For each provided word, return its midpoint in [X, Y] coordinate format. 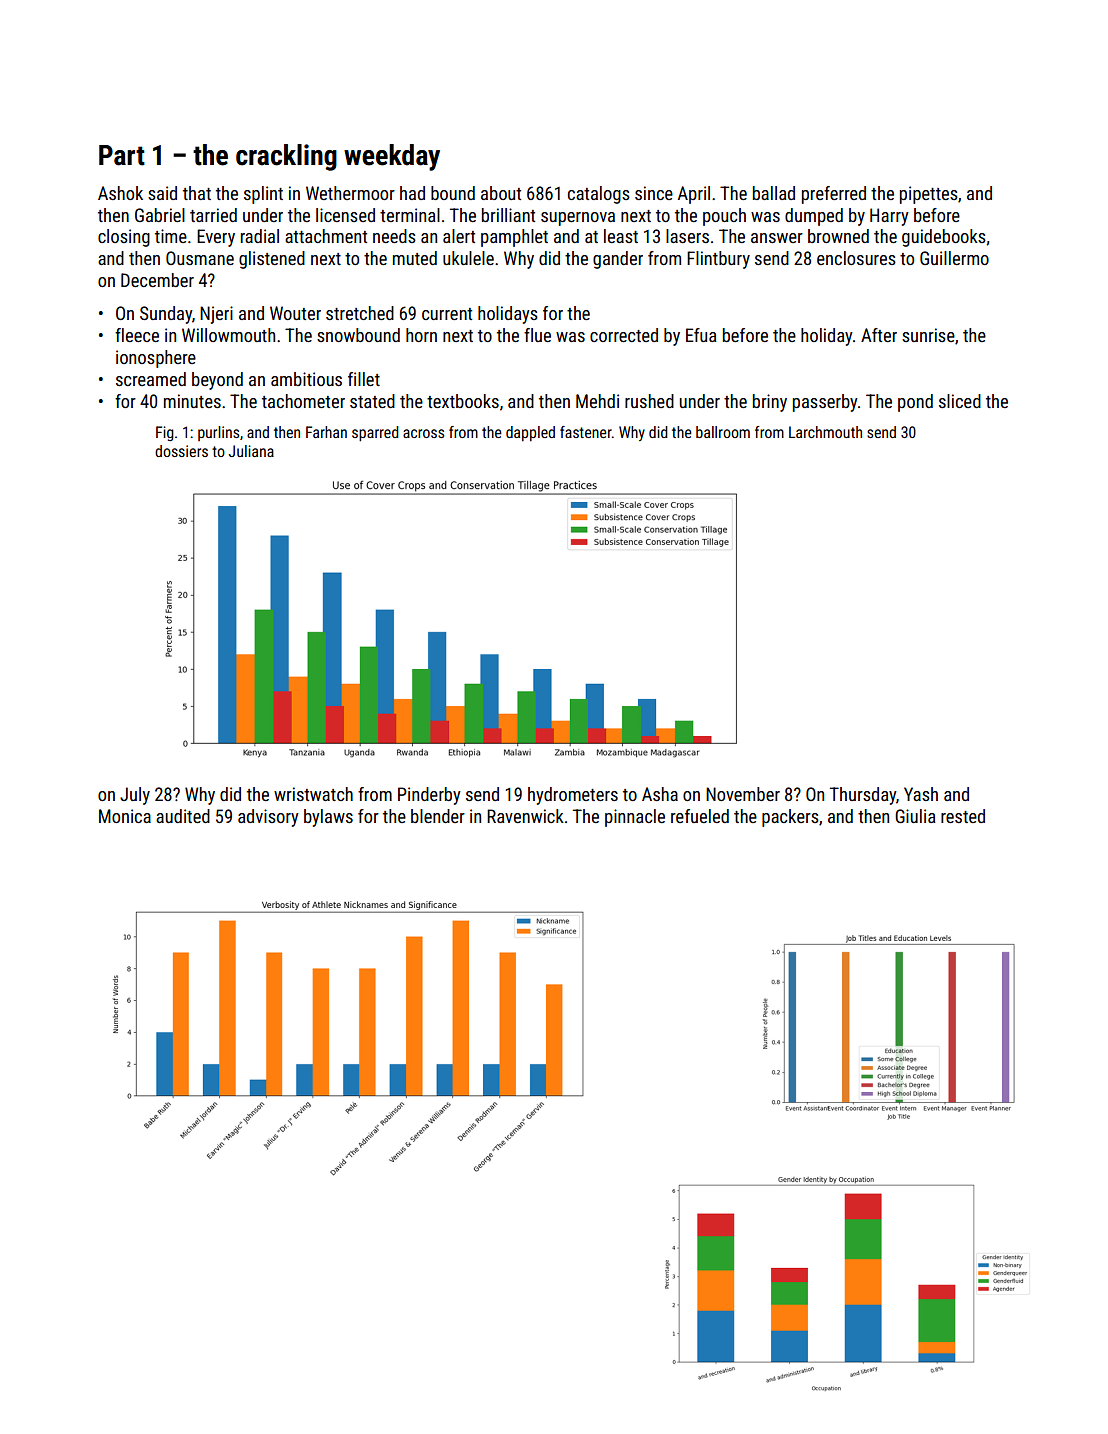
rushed [649, 401]
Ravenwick [525, 816]
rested [963, 816]
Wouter [295, 313]
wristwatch [313, 794]
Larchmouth [825, 432]
